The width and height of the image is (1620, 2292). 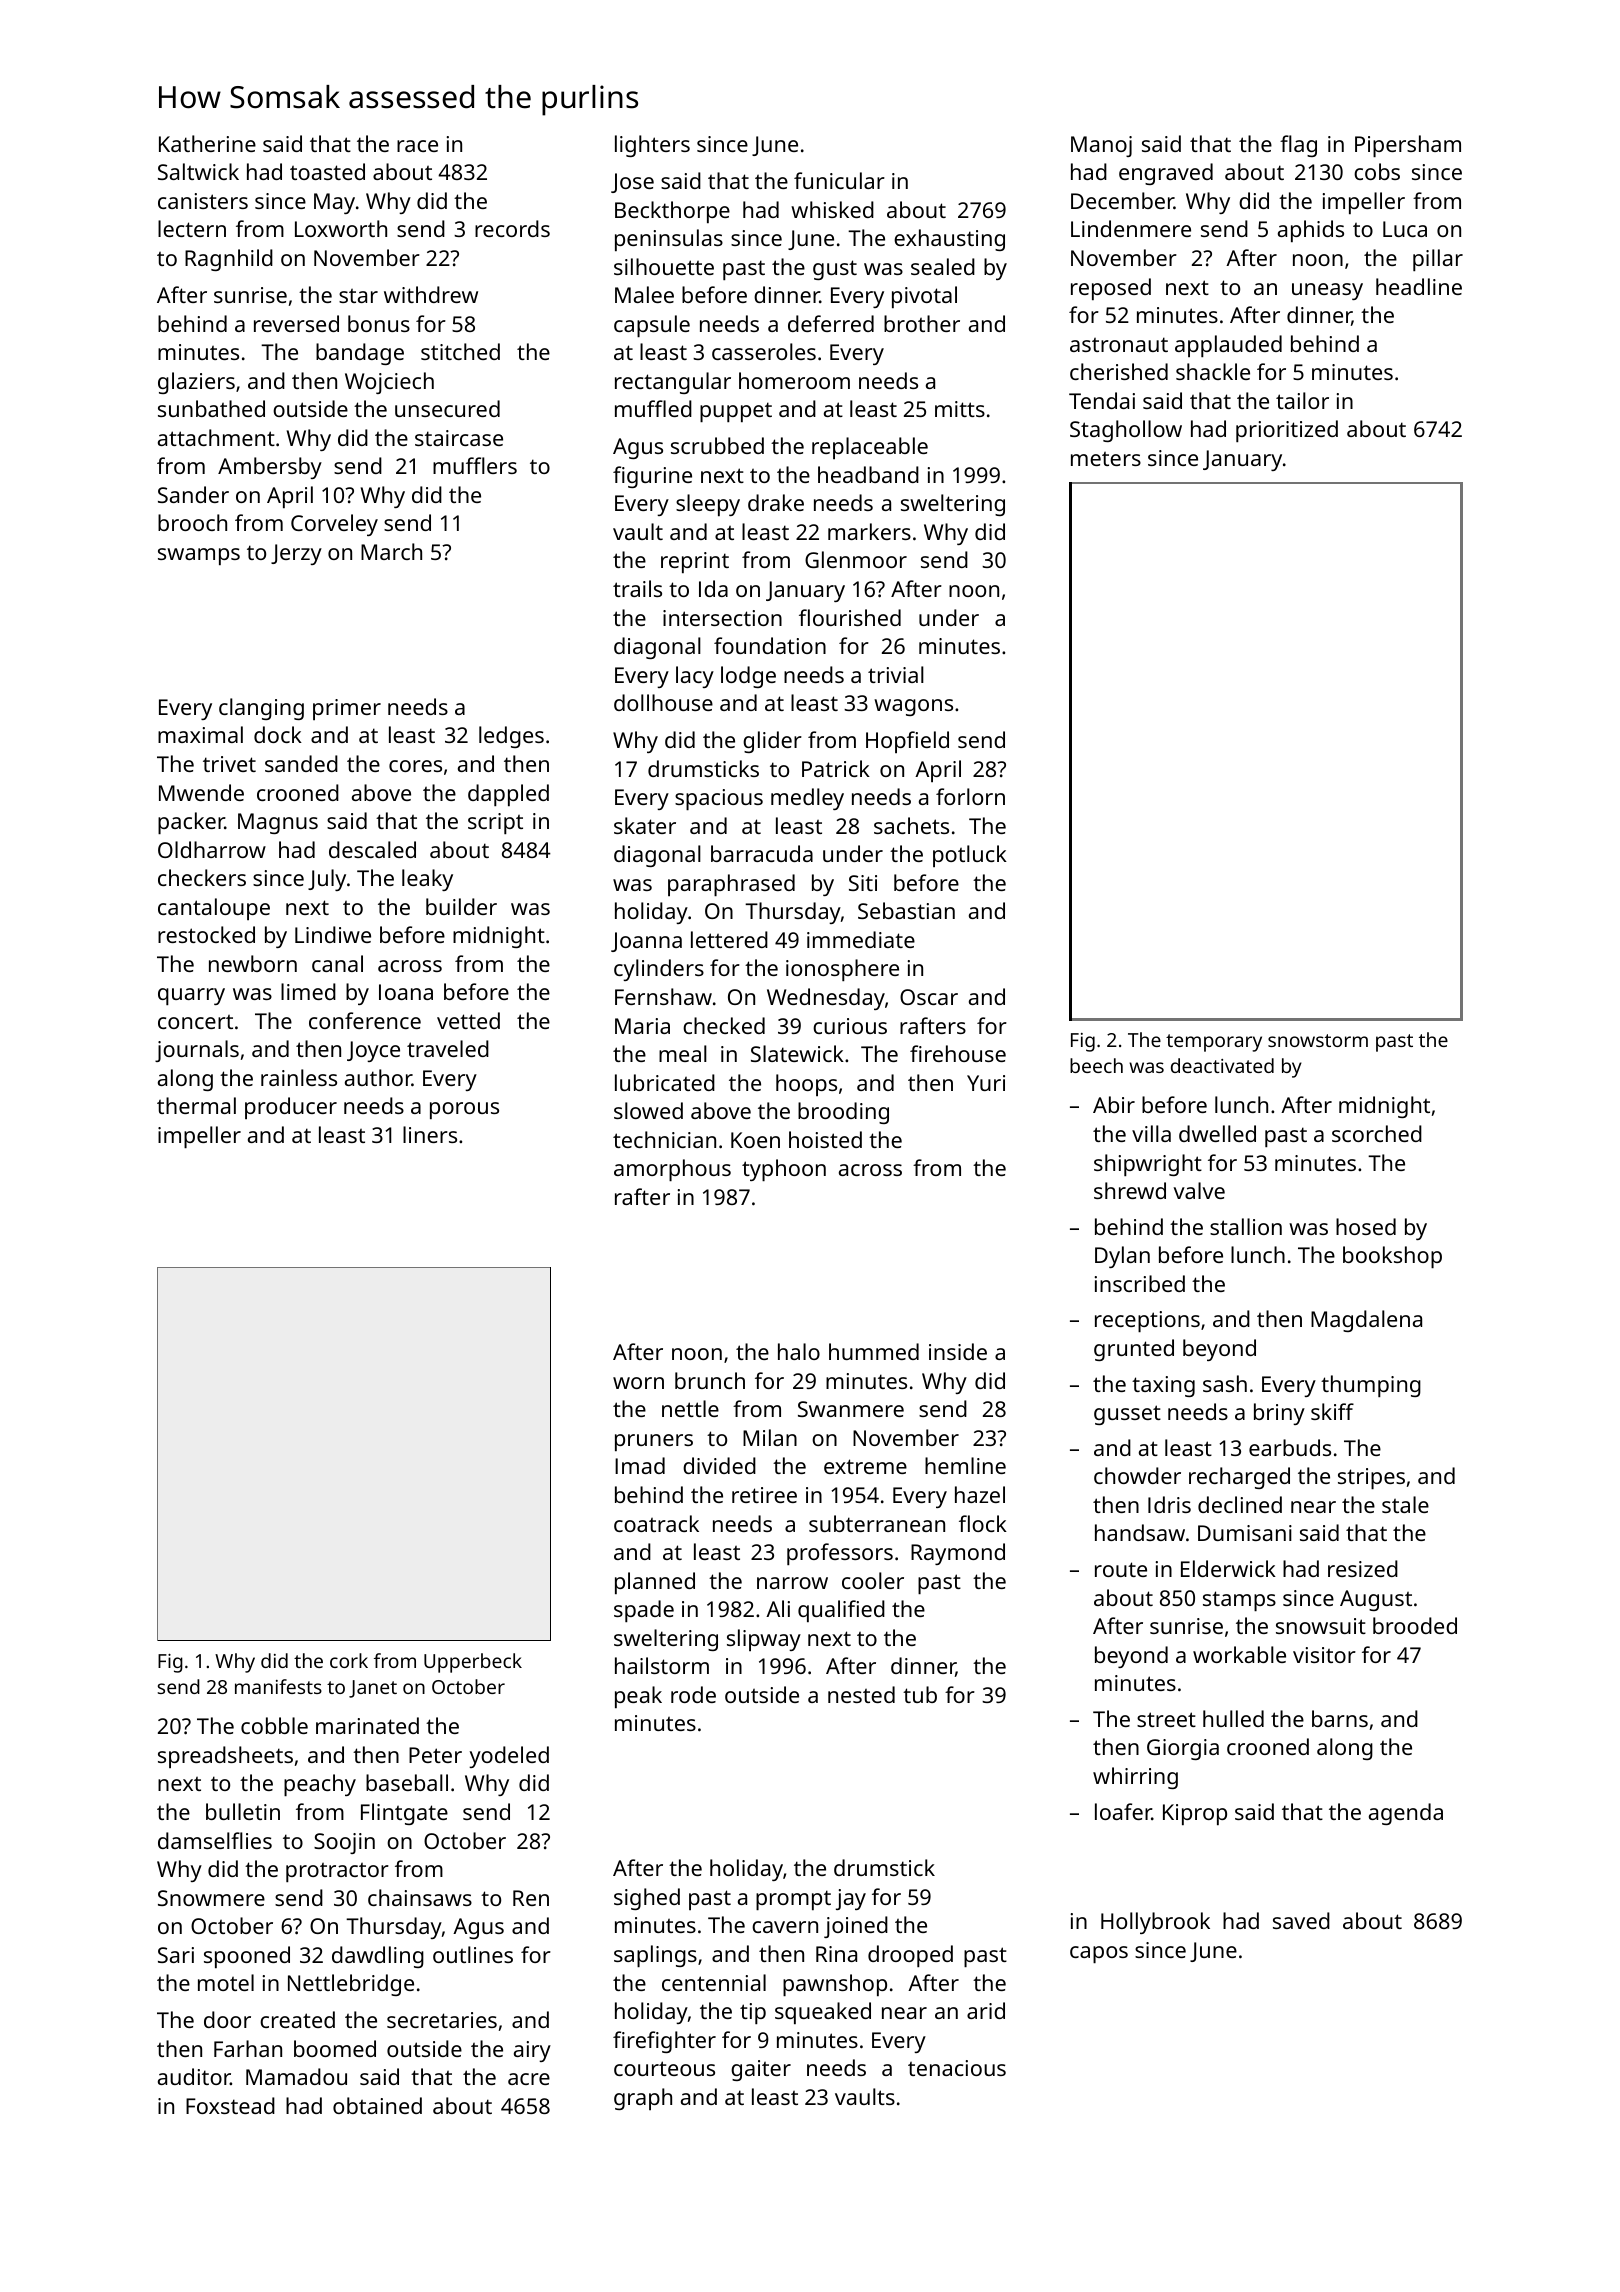 What do you see at coordinates (761, 2070) in the image?
I see `gaiter` at bounding box center [761, 2070].
